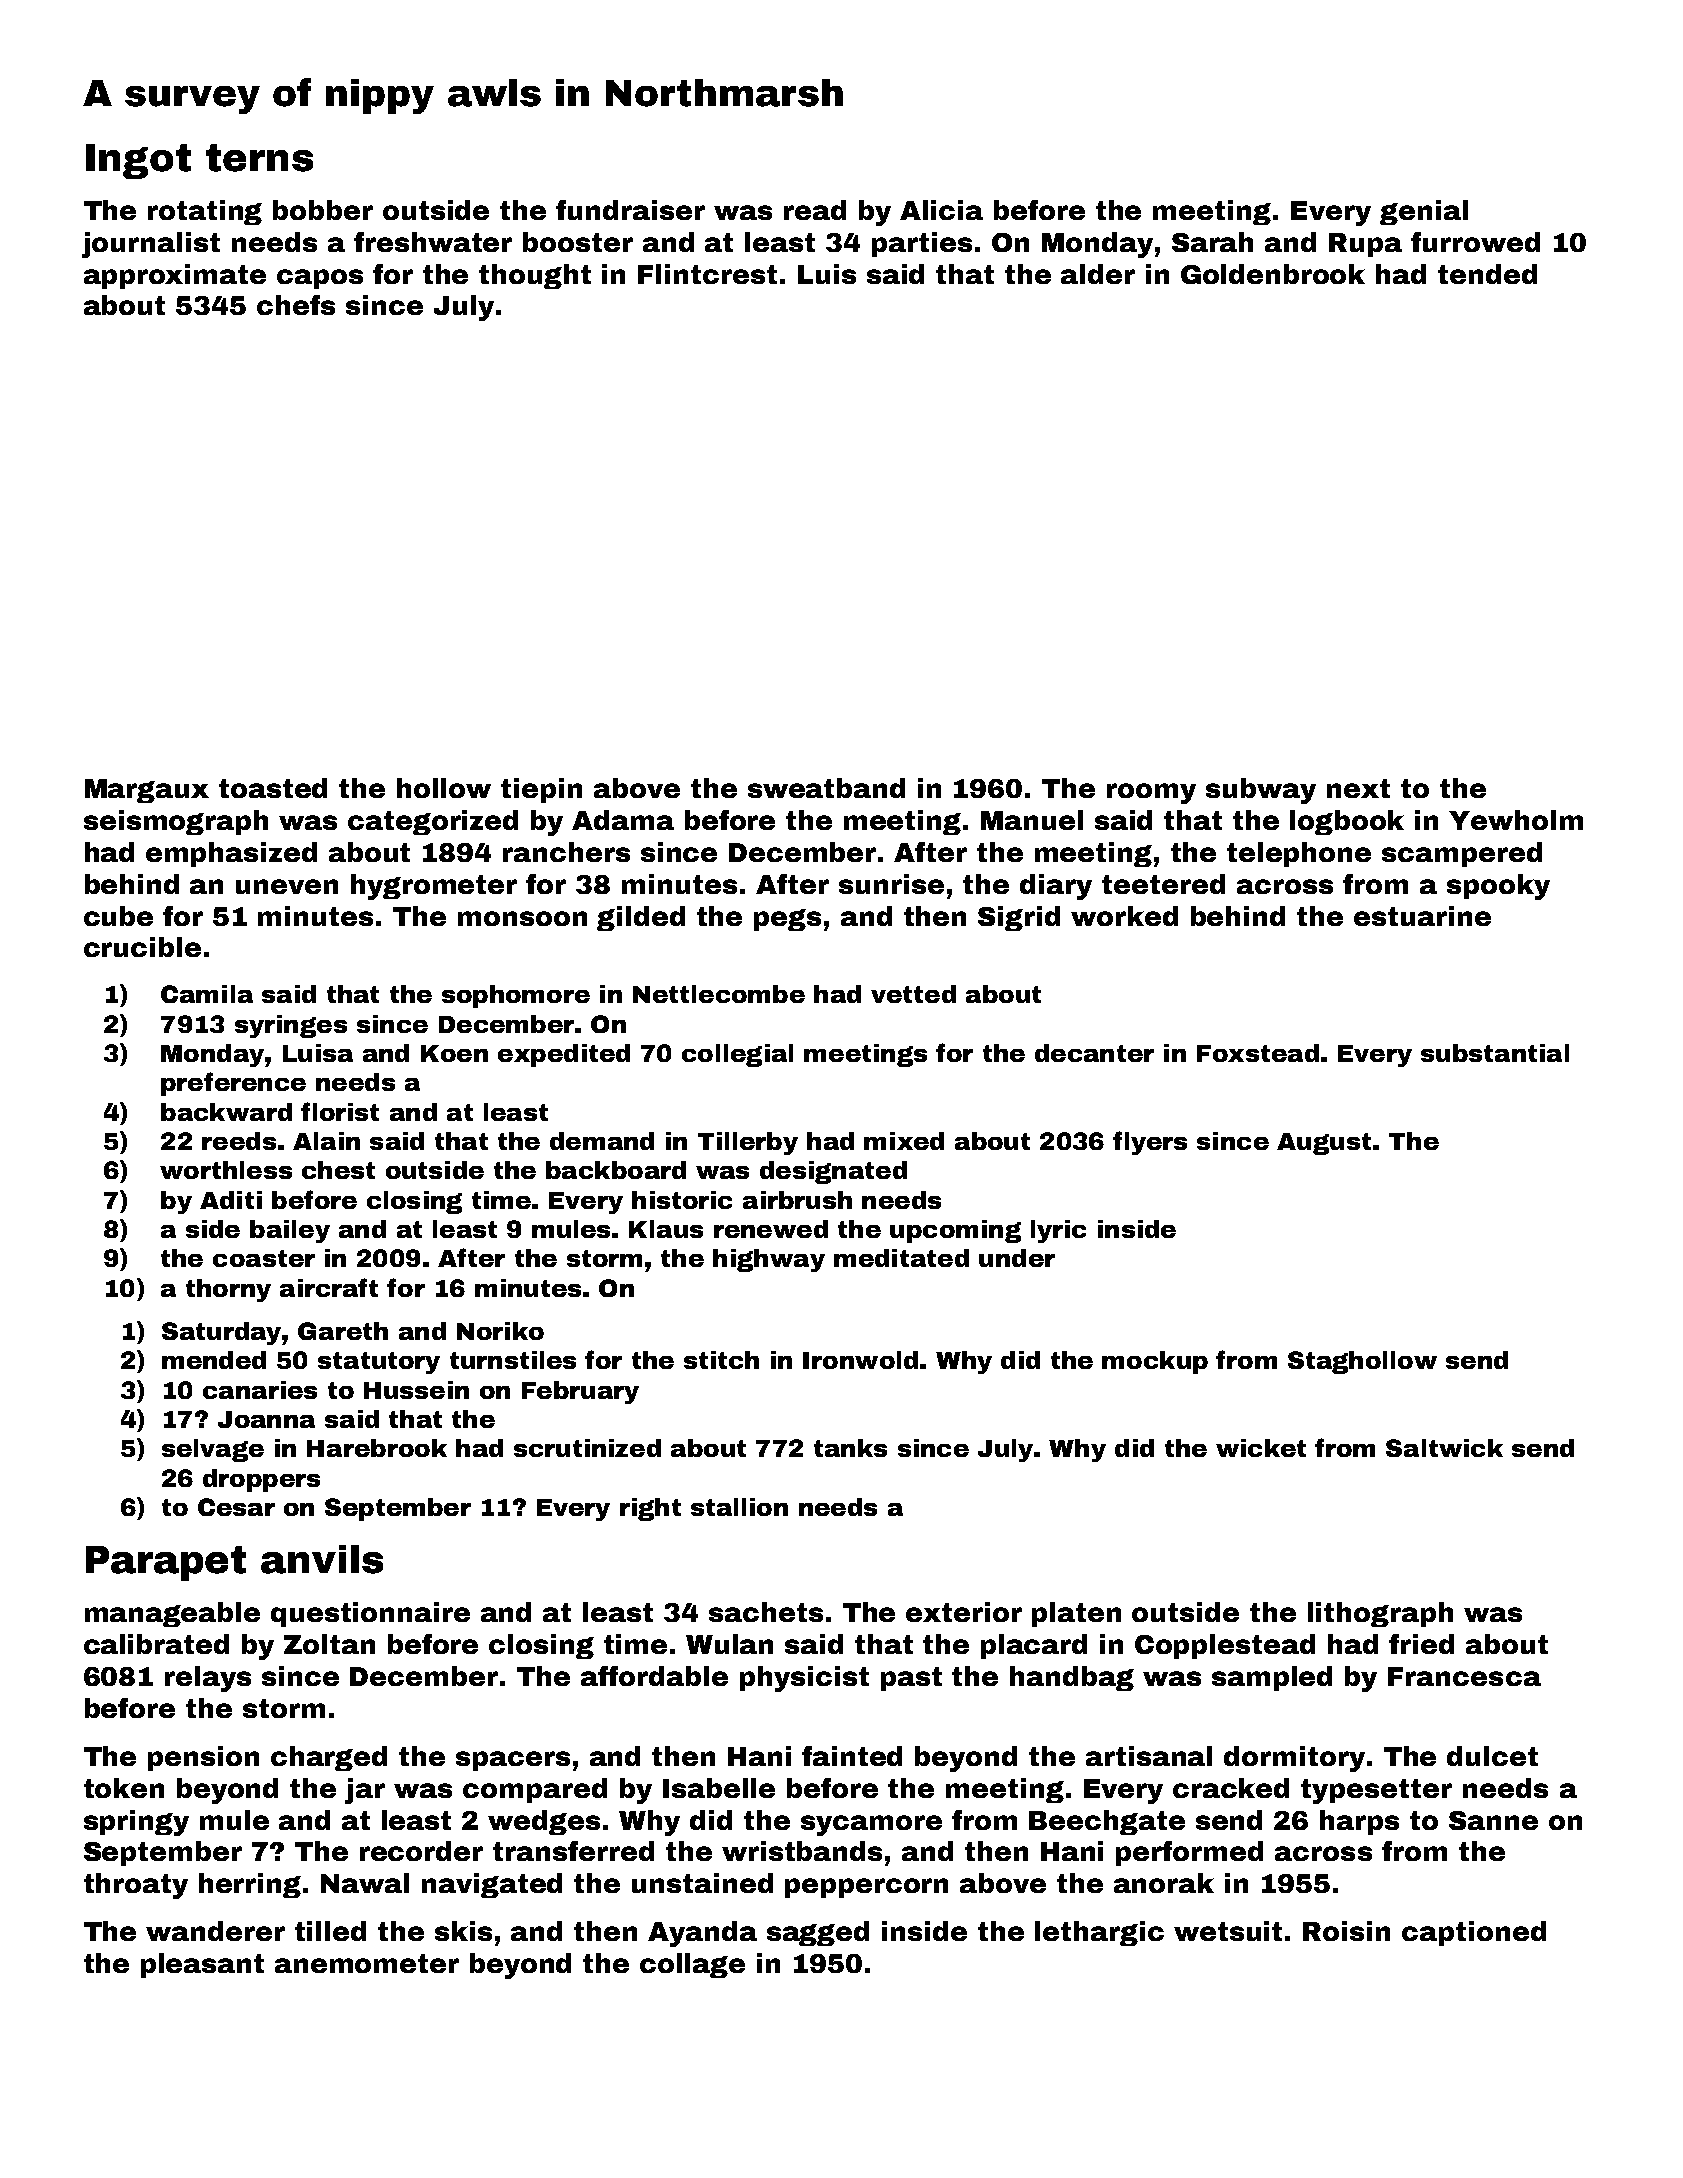 The height and width of the document is (2178, 1683). What do you see at coordinates (250, 1885) in the document?
I see `herring` at bounding box center [250, 1885].
